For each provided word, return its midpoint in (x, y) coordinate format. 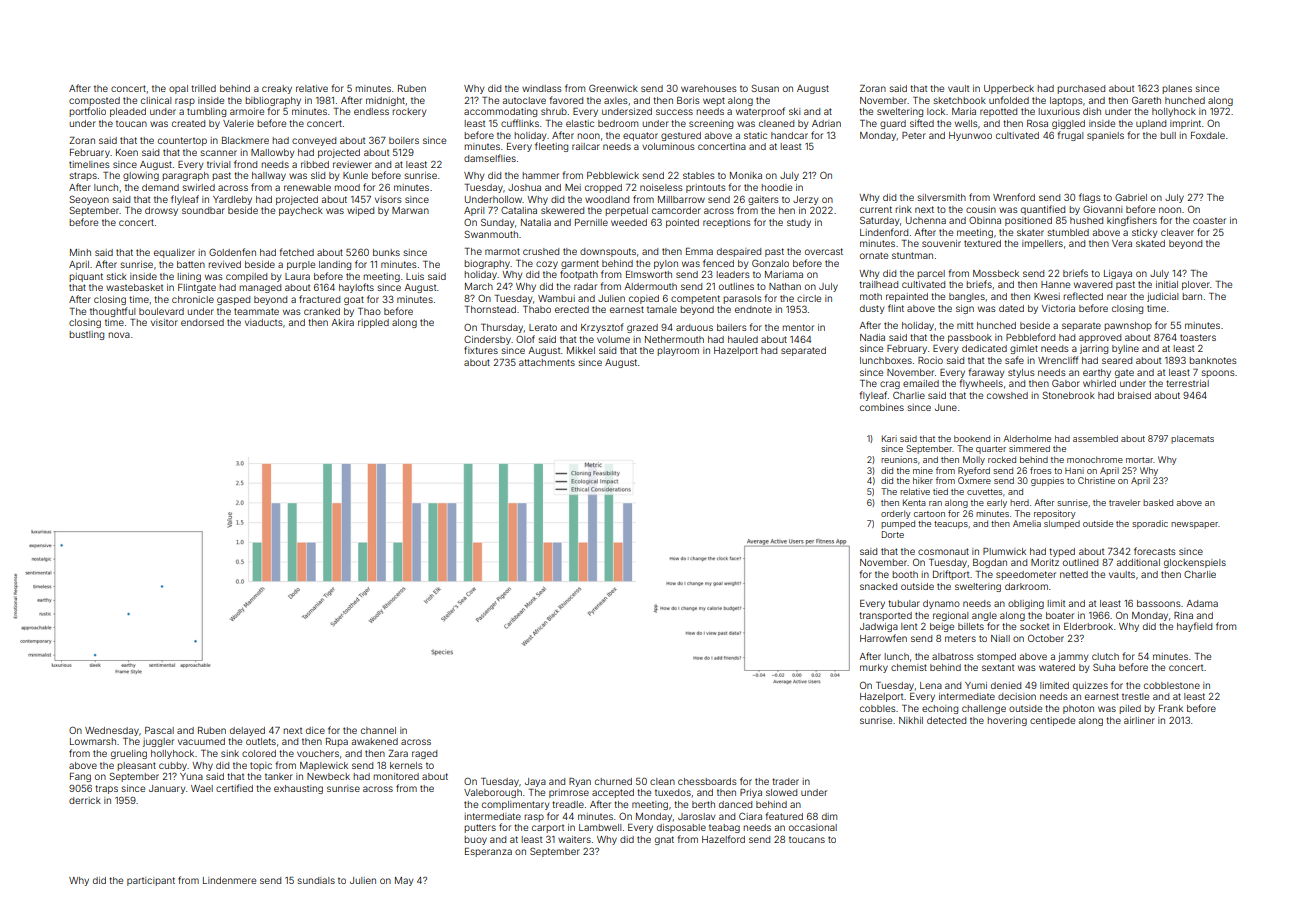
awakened (374, 741)
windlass (542, 88)
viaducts (264, 322)
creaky (277, 89)
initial (1167, 284)
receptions (727, 223)
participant (151, 881)
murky (874, 668)
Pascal (159, 730)
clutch (1105, 656)
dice (315, 730)
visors (388, 199)
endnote (753, 309)
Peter (914, 135)
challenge (984, 709)
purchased (1081, 89)
